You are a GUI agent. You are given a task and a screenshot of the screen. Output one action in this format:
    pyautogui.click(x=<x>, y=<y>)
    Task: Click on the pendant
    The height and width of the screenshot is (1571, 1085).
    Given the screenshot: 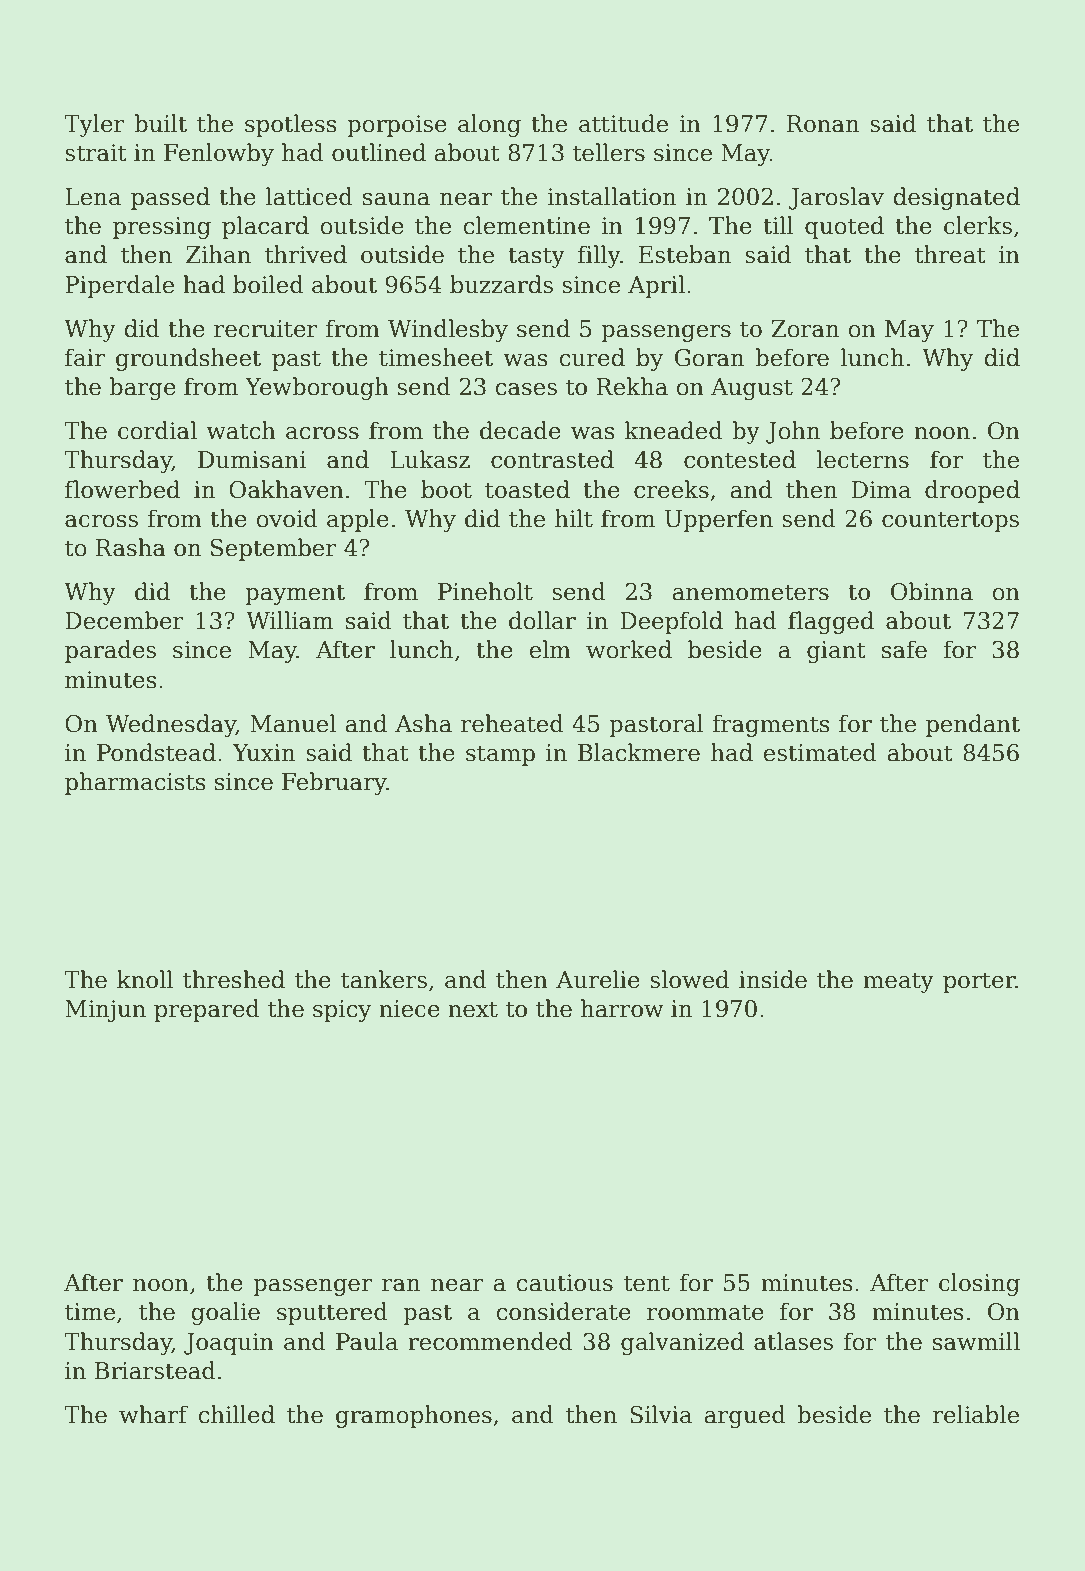 What is the action you would take?
    pyautogui.click(x=973, y=725)
